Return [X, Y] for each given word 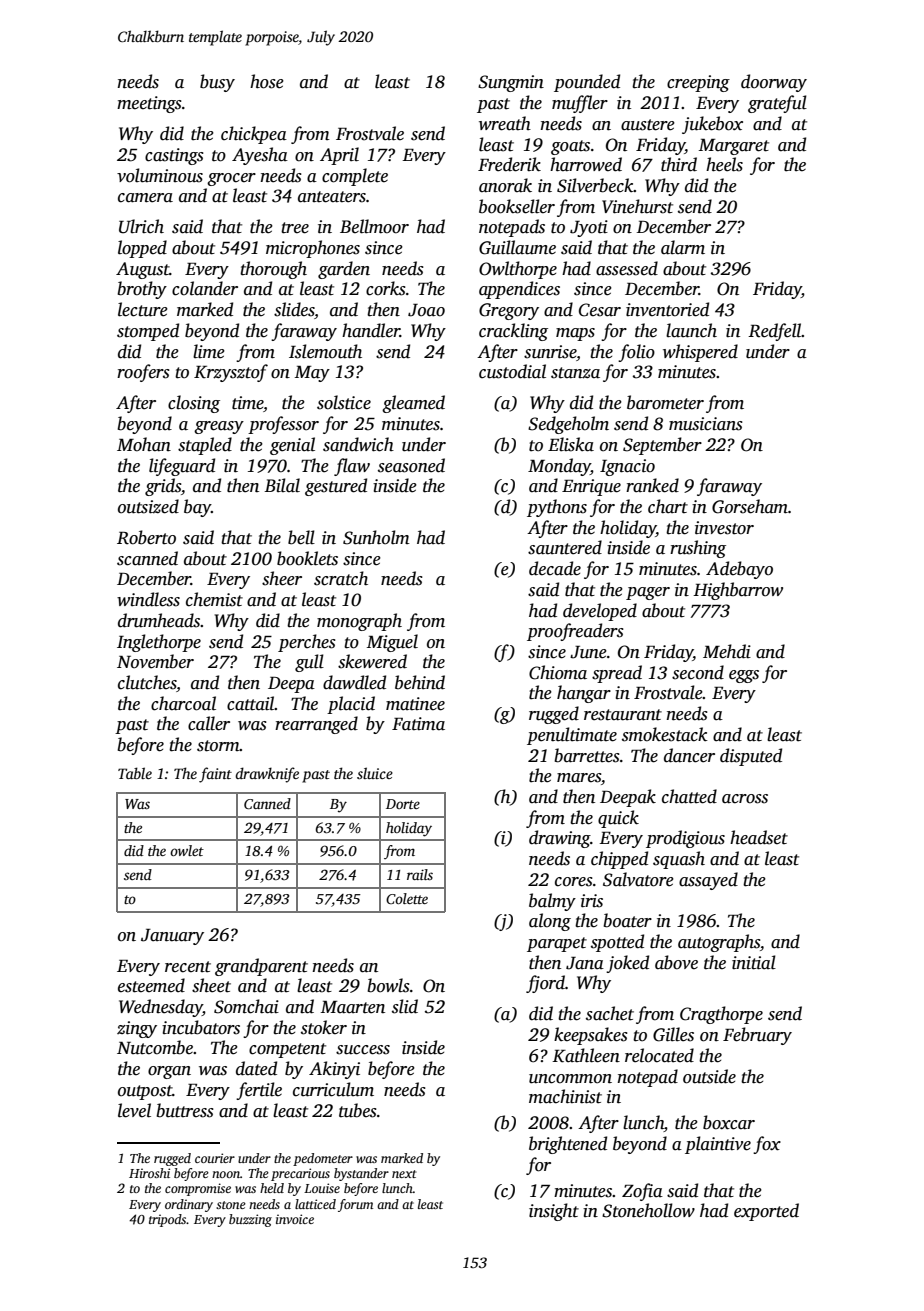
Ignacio [627, 467]
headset [759, 837]
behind [420, 682]
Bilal [282, 485]
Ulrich [141, 226]
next [404, 1174]
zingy [137, 1029]
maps [575, 334]
